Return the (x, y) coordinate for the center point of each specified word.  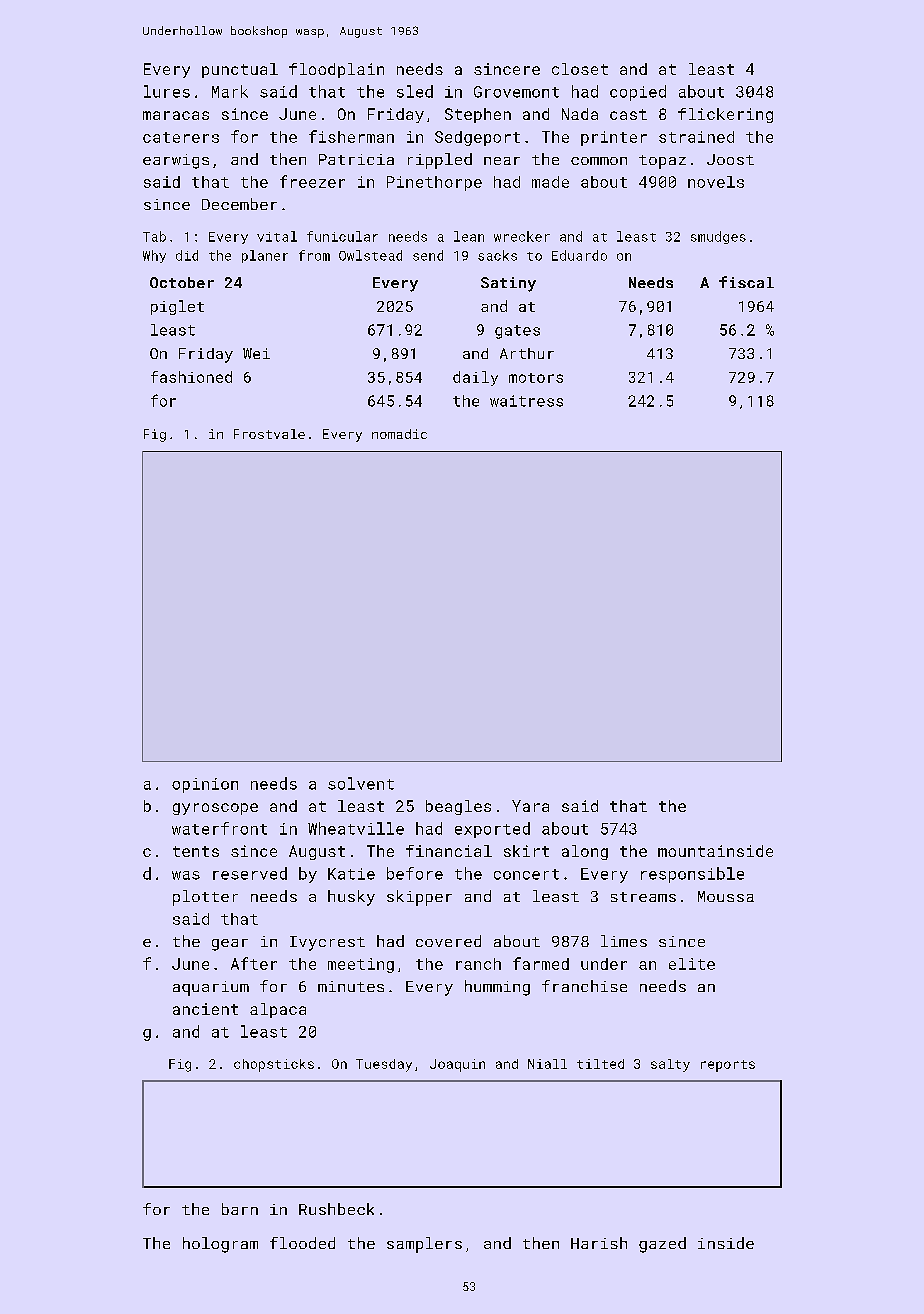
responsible (692, 875)
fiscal (746, 282)
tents (196, 851)
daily (475, 378)
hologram (220, 1245)
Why (154, 256)
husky (351, 898)
